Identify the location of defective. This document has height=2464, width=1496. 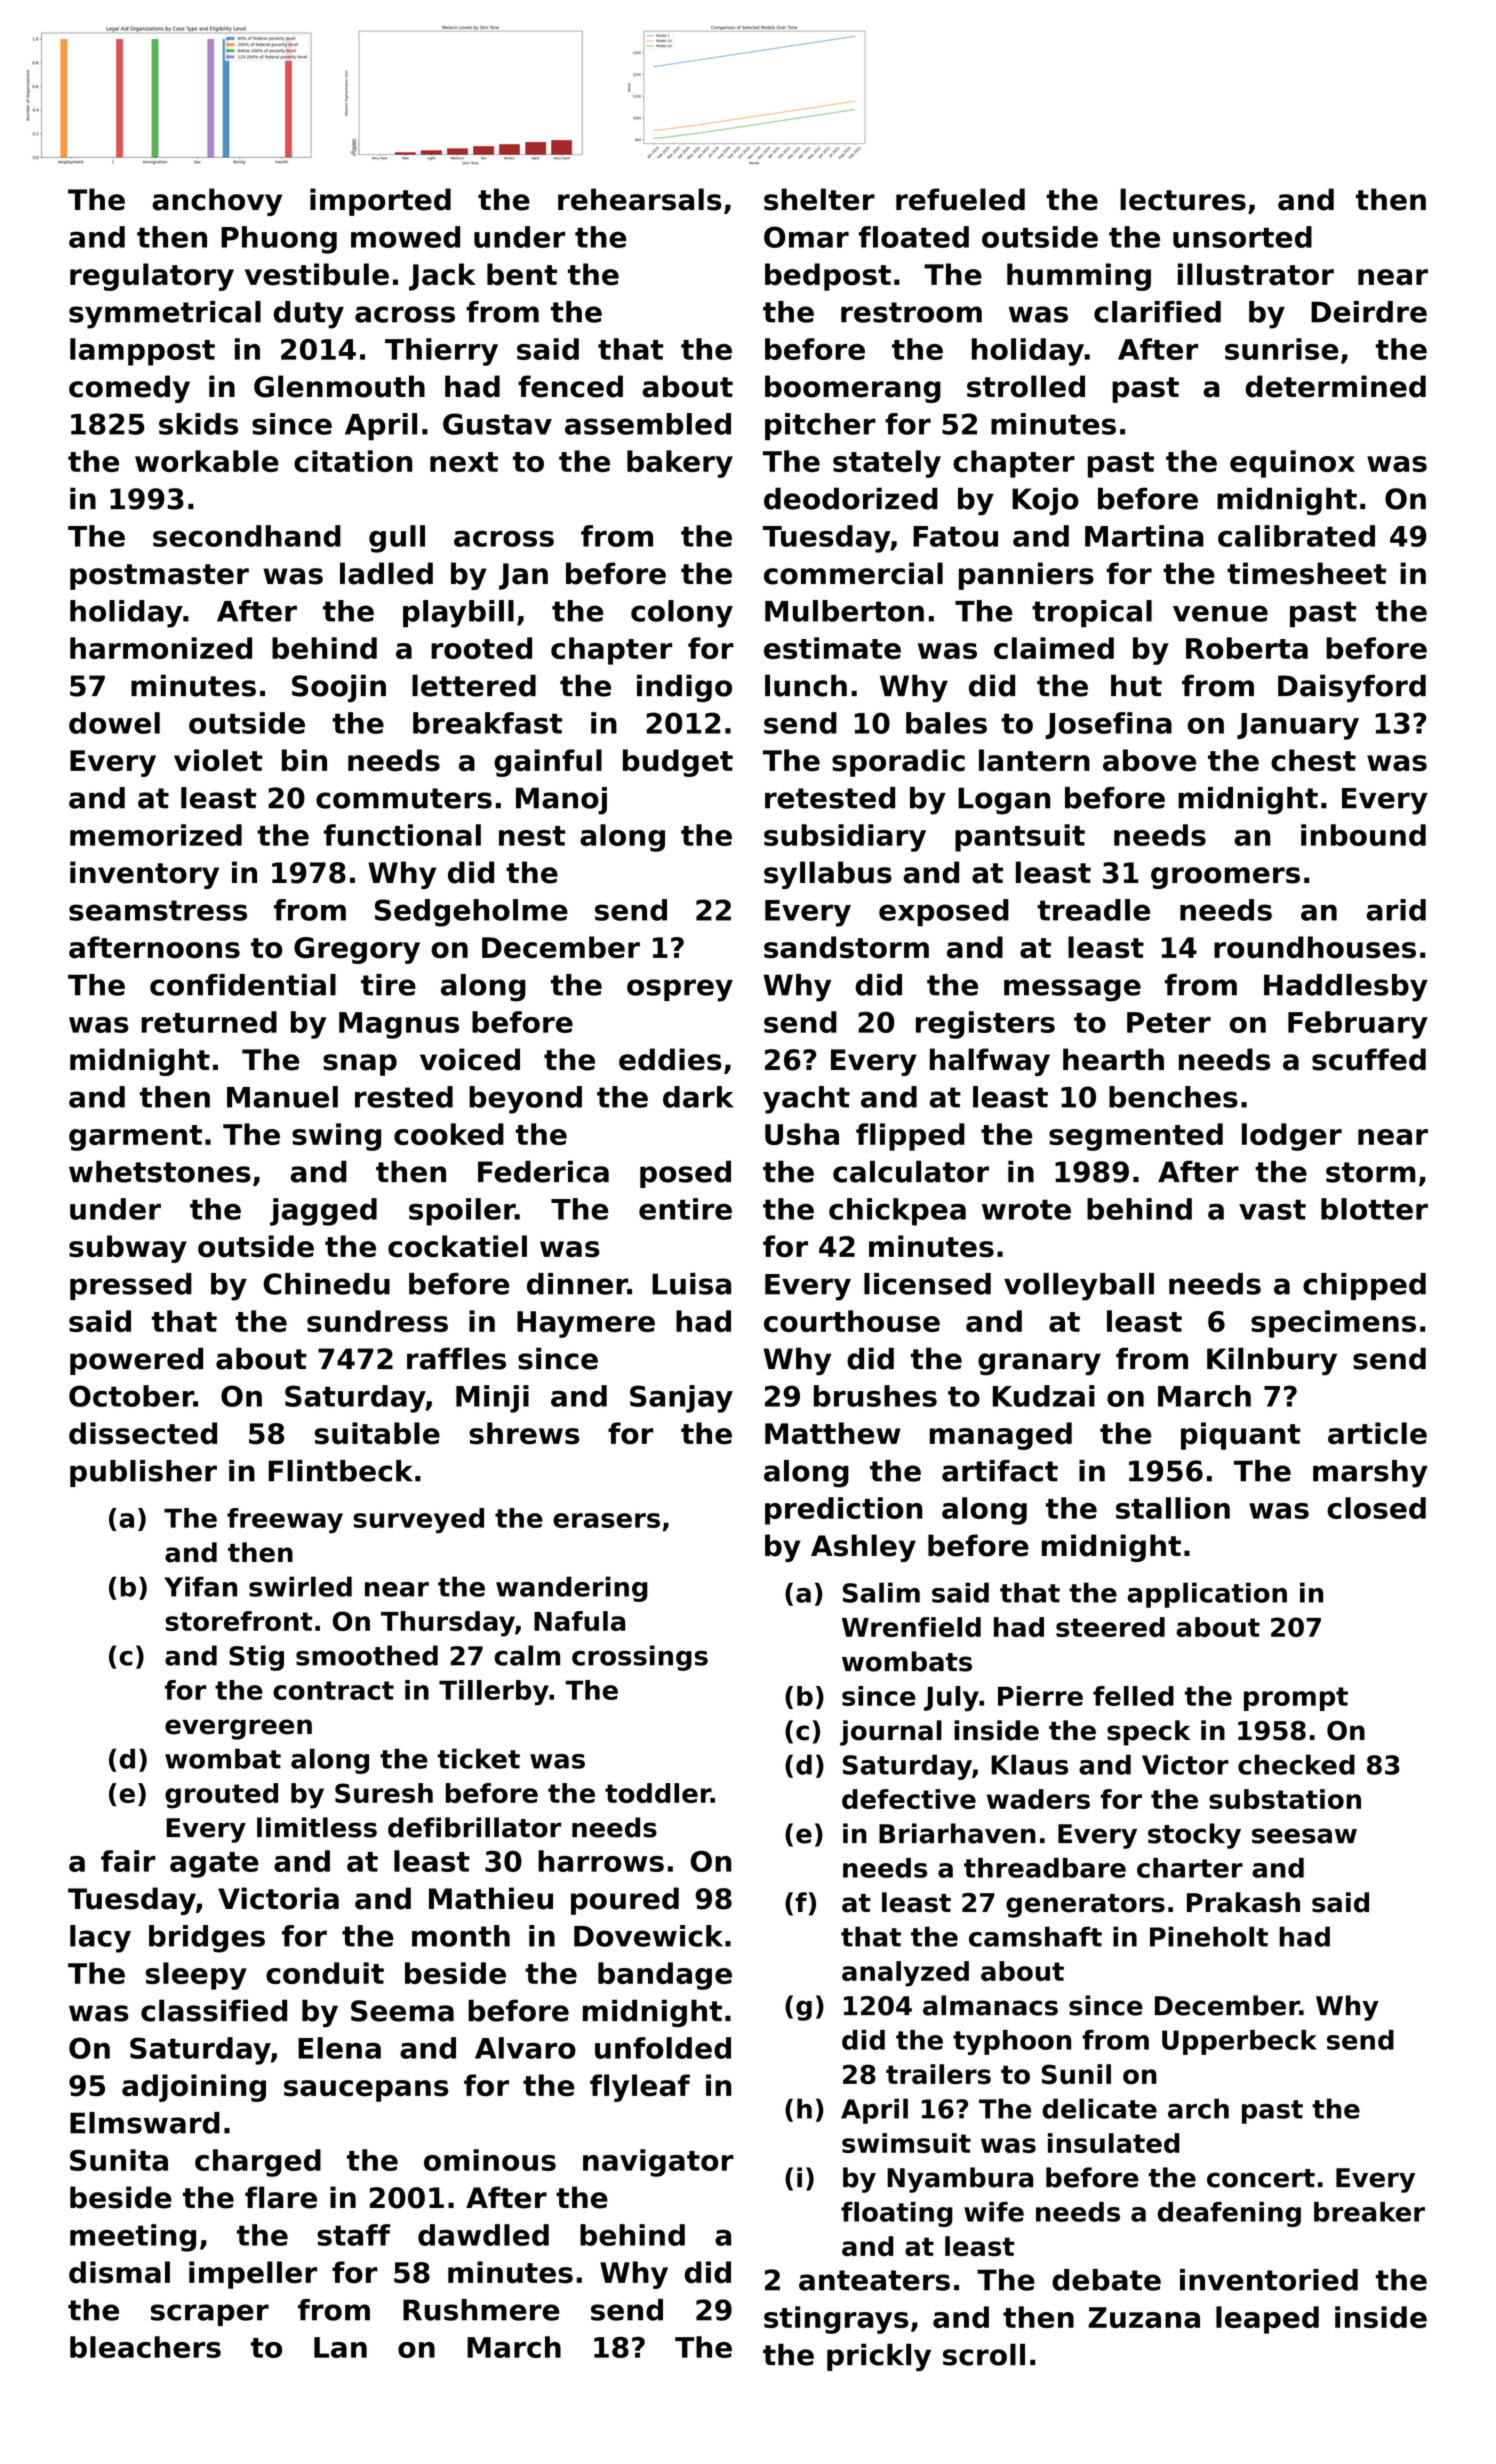
(909, 1799).
